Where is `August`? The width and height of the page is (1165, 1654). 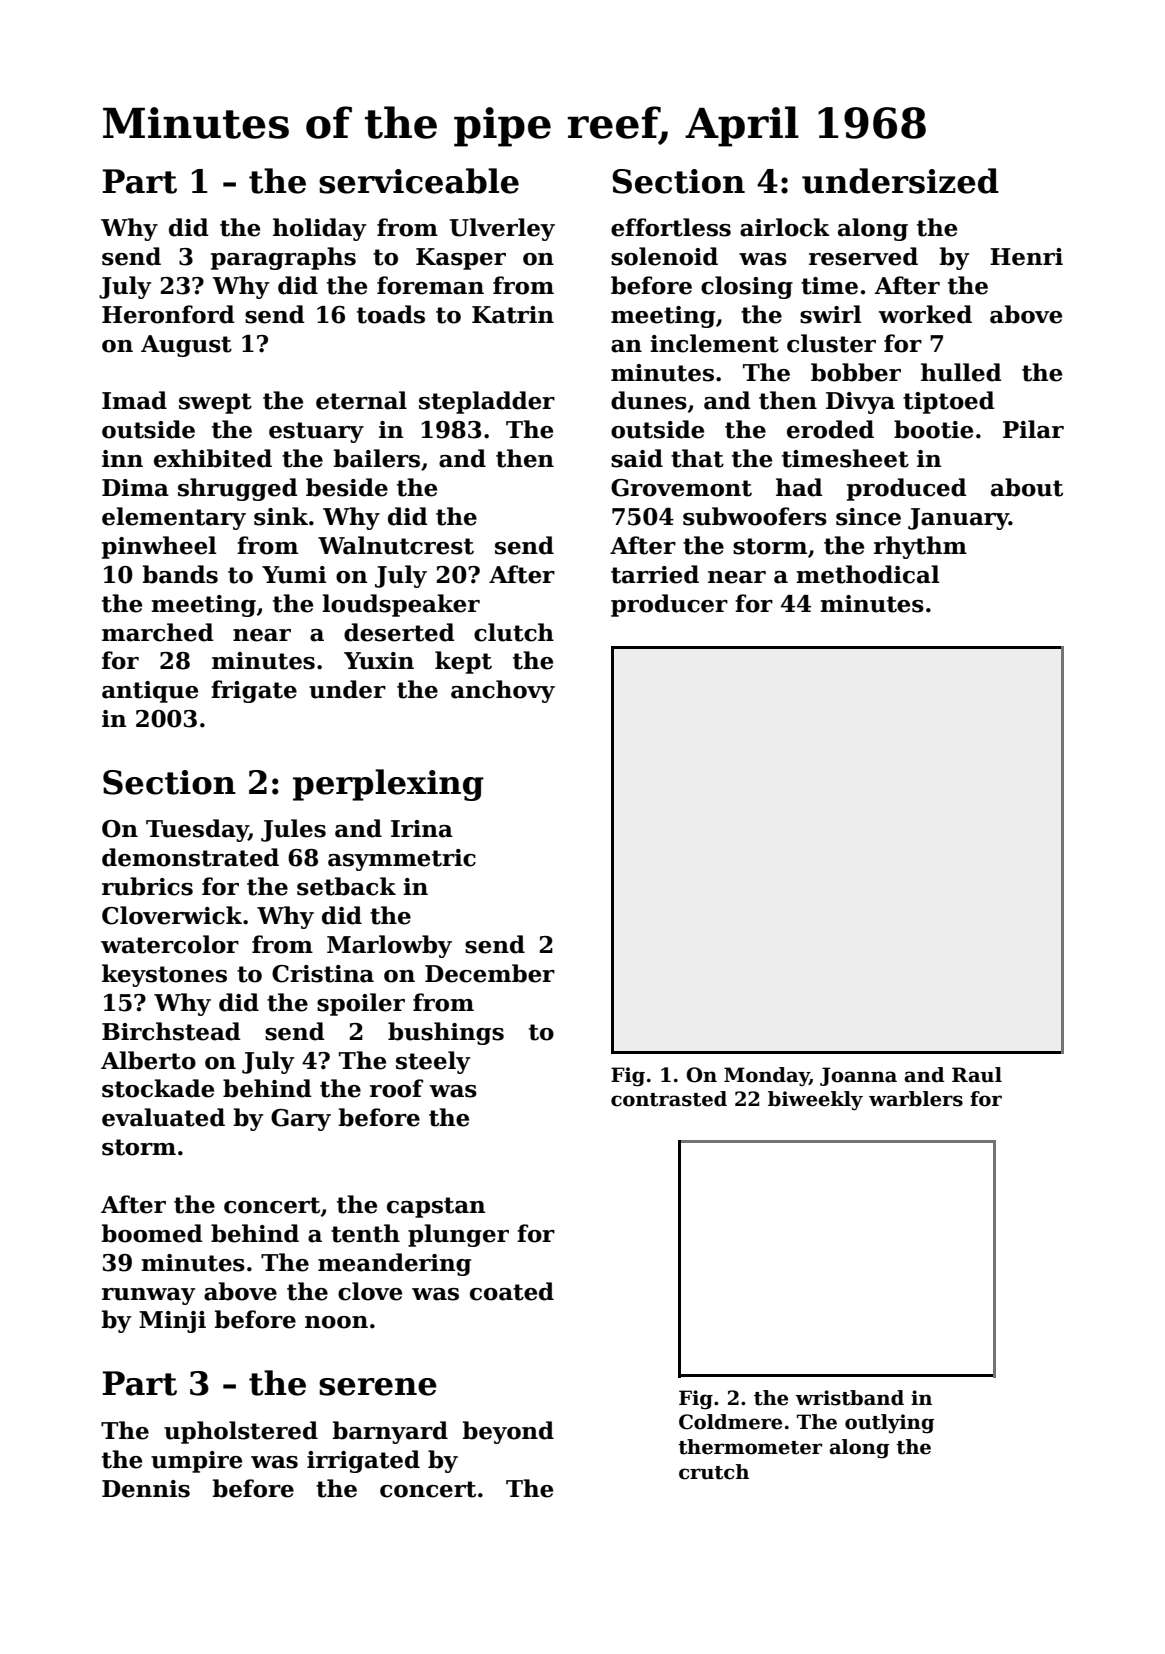
August is located at coordinates (186, 346).
